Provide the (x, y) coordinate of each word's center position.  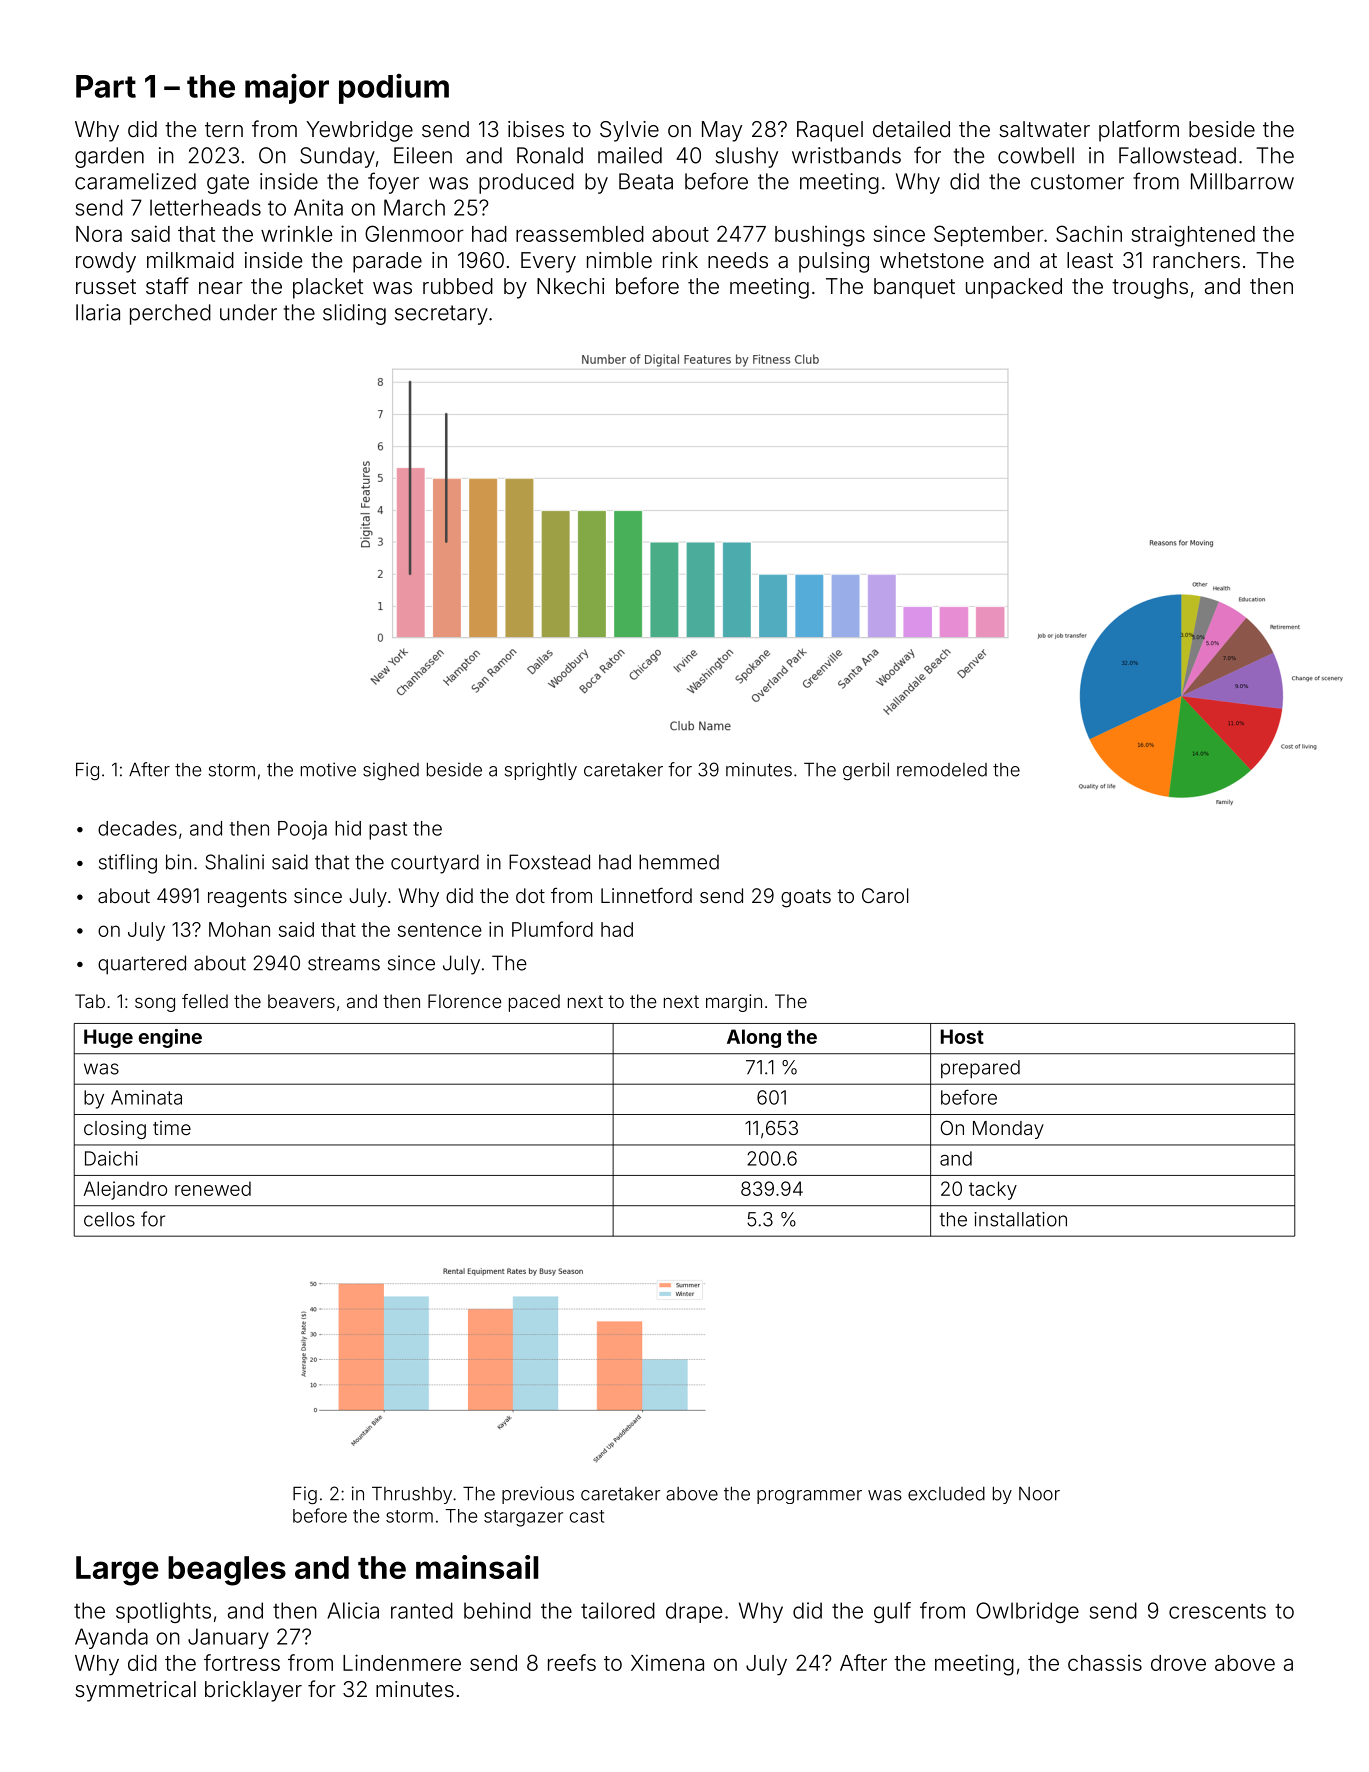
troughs (1150, 288)
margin (734, 1003)
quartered (142, 965)
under (248, 312)
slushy (746, 157)
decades (137, 828)
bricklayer (253, 1691)
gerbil (866, 771)
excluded (946, 1494)
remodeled (942, 770)
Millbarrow (1242, 181)
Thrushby (412, 1495)
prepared (980, 1069)
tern (224, 129)
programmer (809, 1497)
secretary (441, 315)
